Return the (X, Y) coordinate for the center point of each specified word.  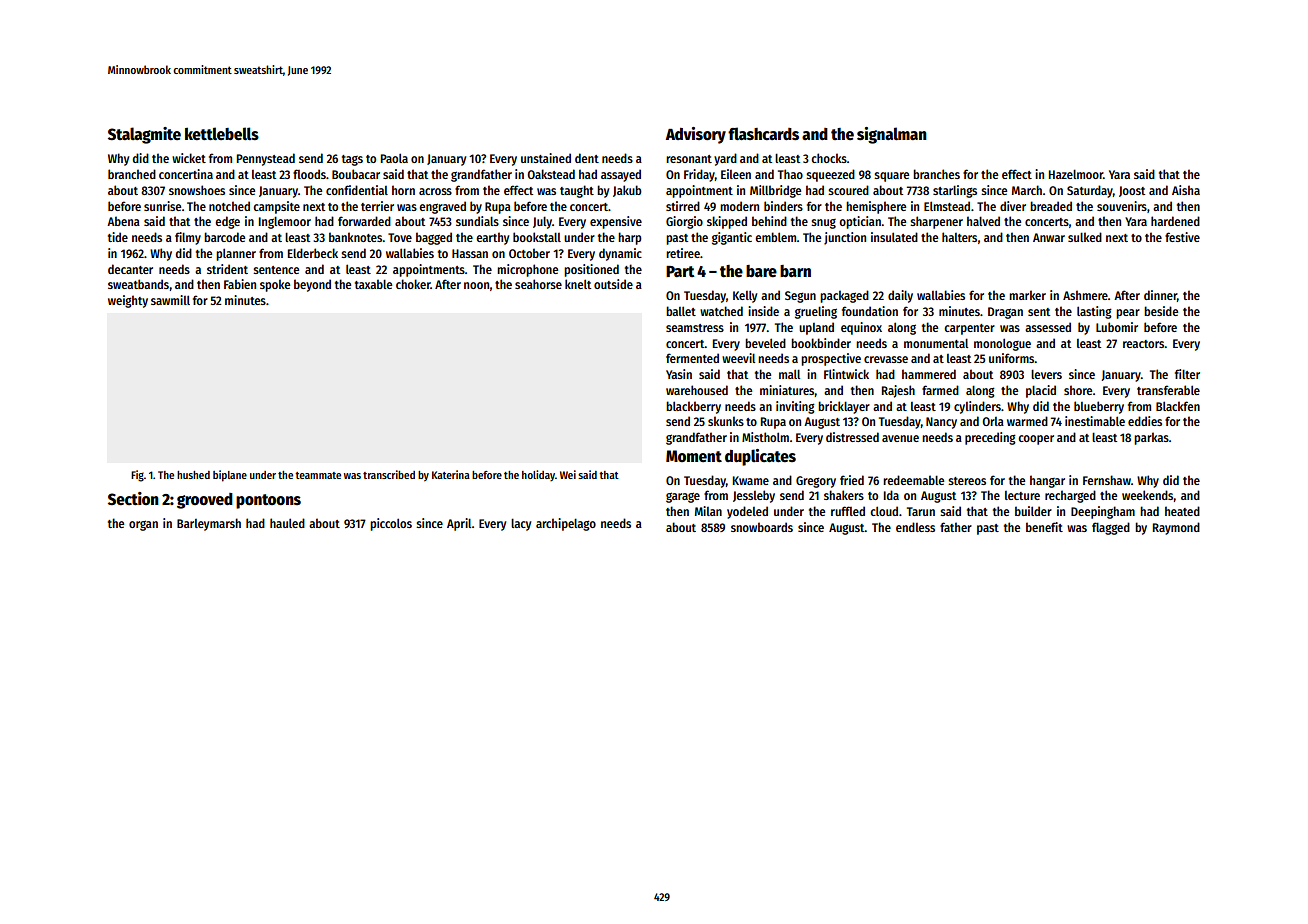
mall (789, 374)
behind (769, 221)
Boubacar (356, 174)
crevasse (886, 359)
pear (1128, 314)
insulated (894, 237)
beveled (765, 343)
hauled (287, 523)
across (435, 191)
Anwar (1049, 237)
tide (118, 237)
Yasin (679, 374)
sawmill (170, 300)
